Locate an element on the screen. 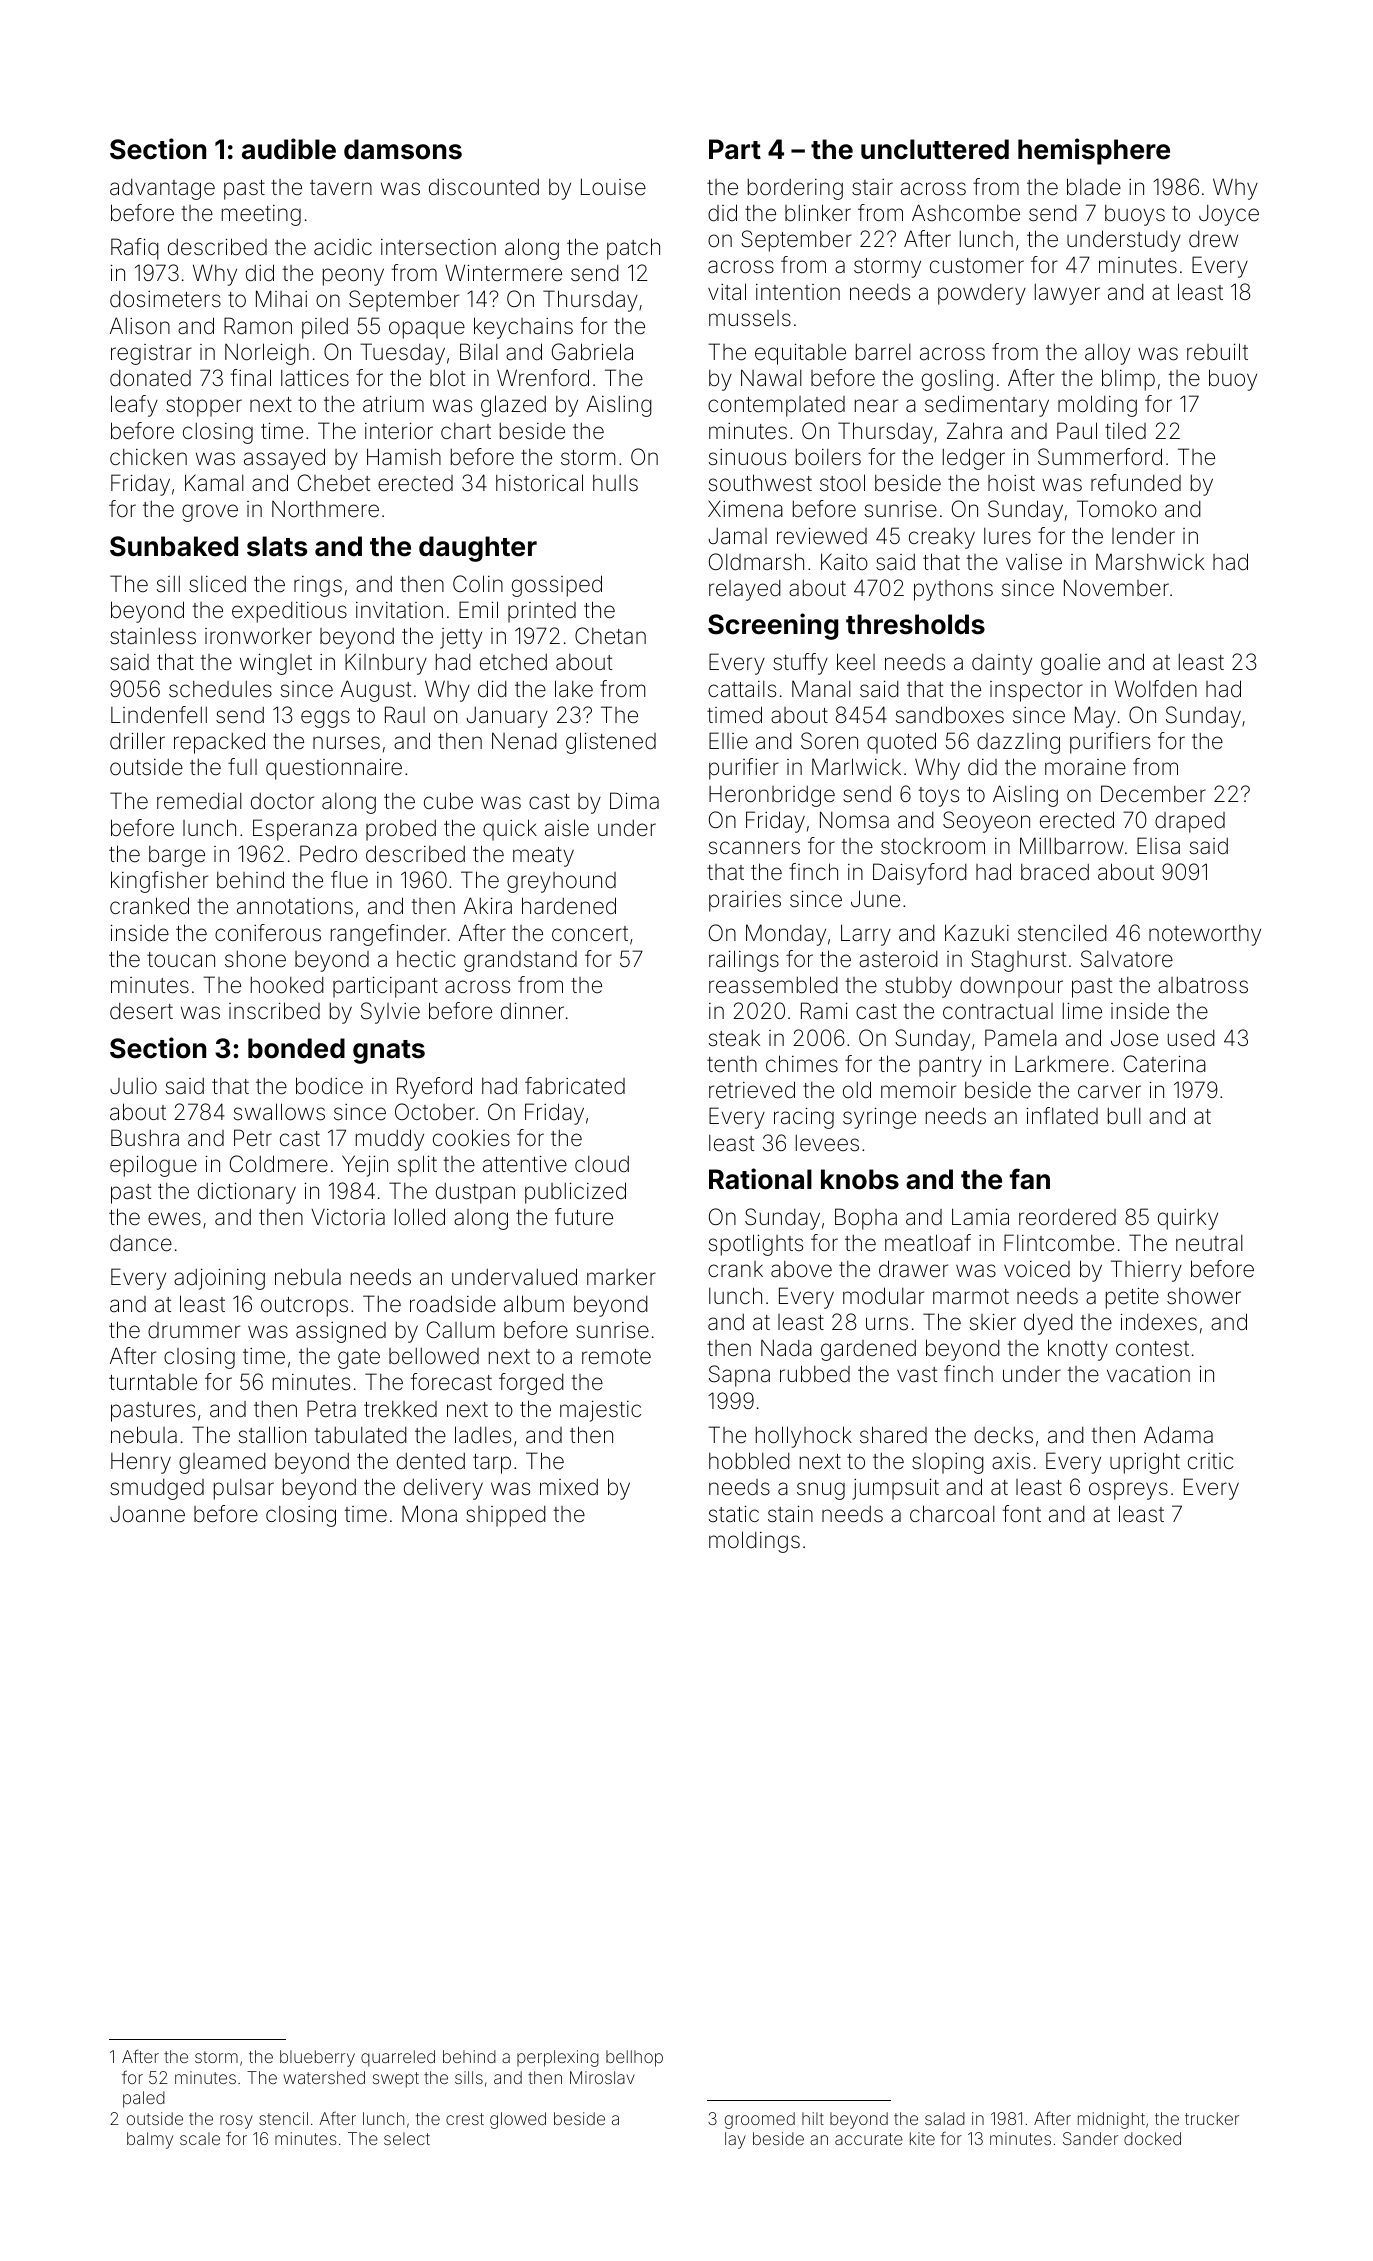 This screenshot has height=2261, width=1373. indexes is located at coordinates (1159, 1322).
